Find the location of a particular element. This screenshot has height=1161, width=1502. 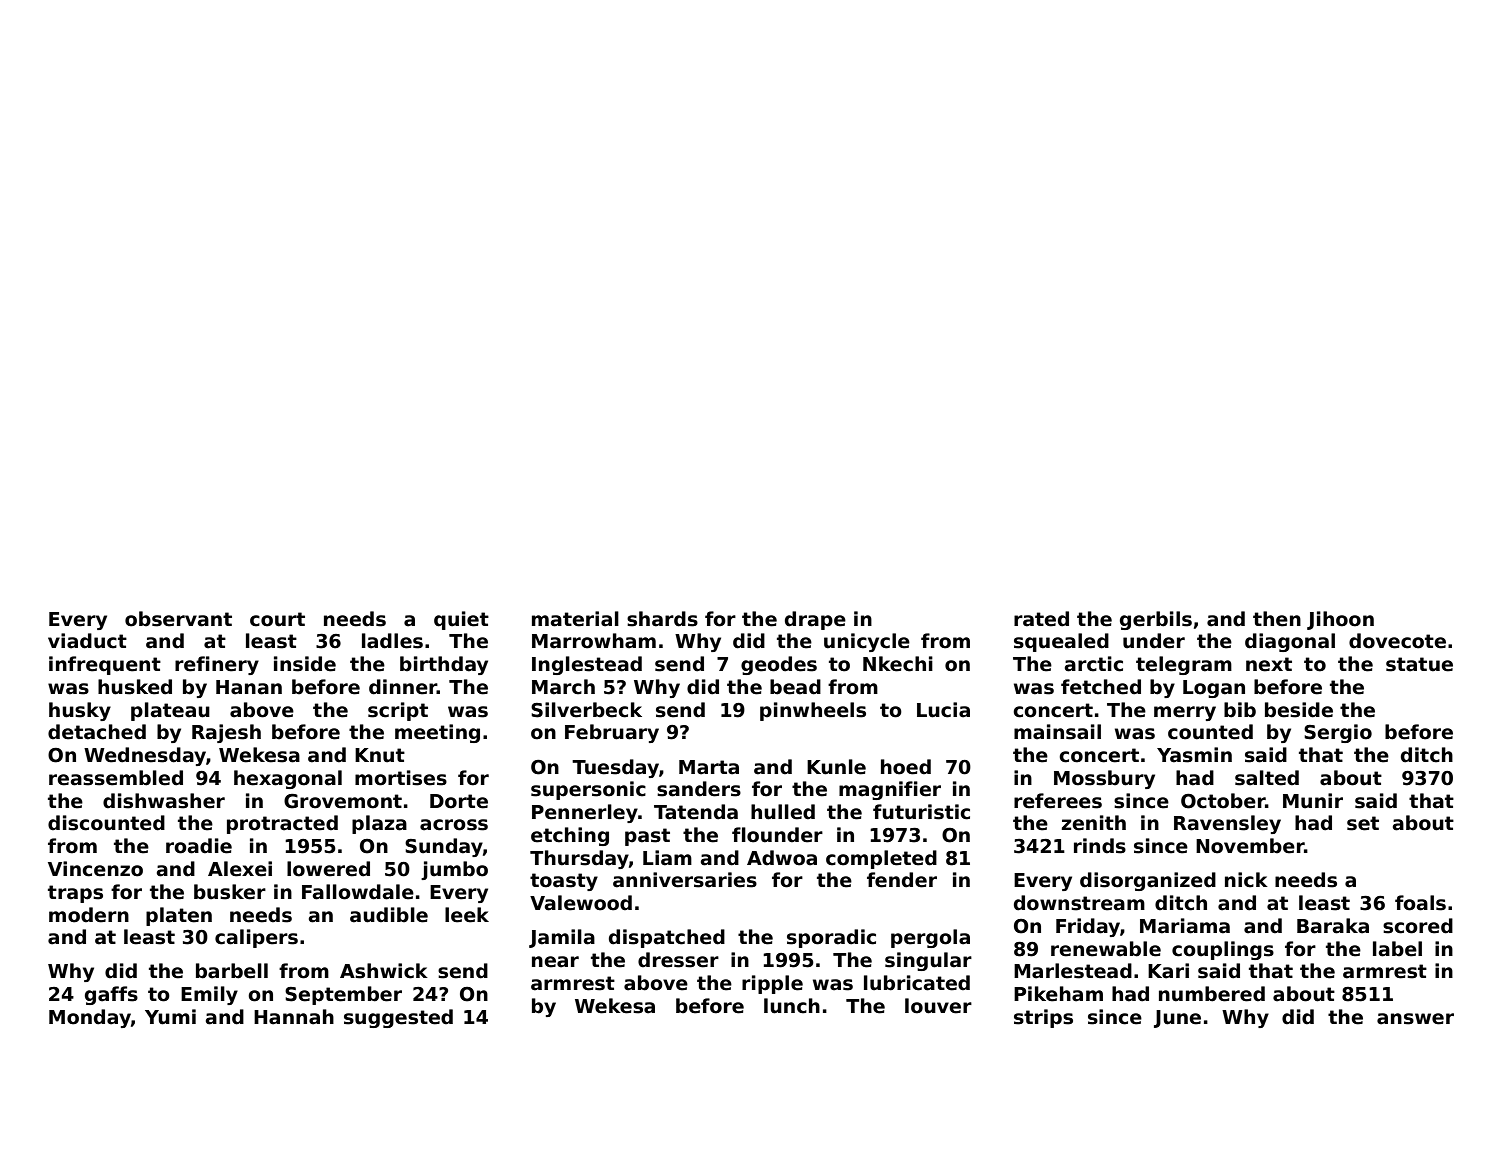

busker is located at coordinates (230, 892).
